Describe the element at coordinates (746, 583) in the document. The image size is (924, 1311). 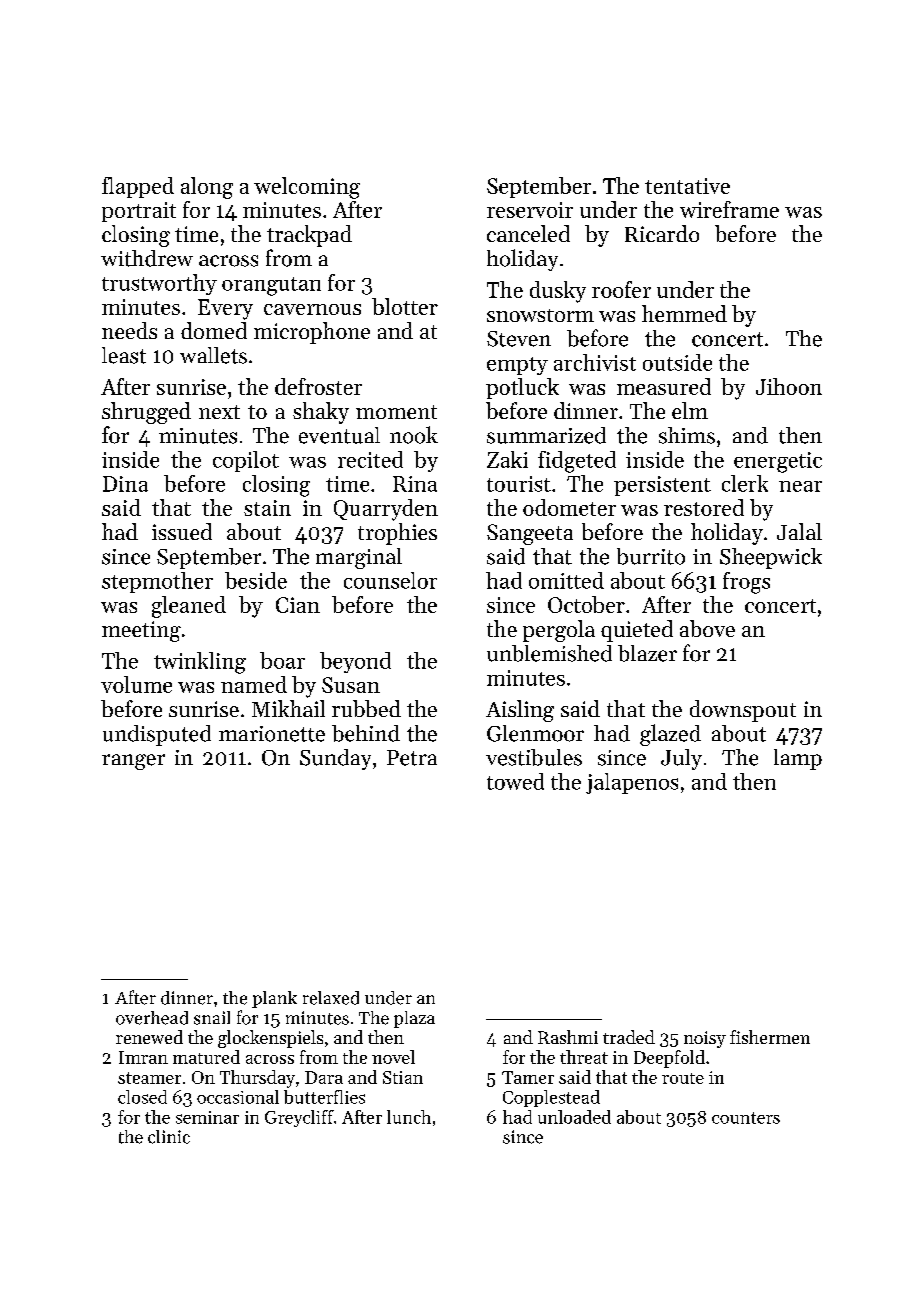
I see `frogs` at that location.
